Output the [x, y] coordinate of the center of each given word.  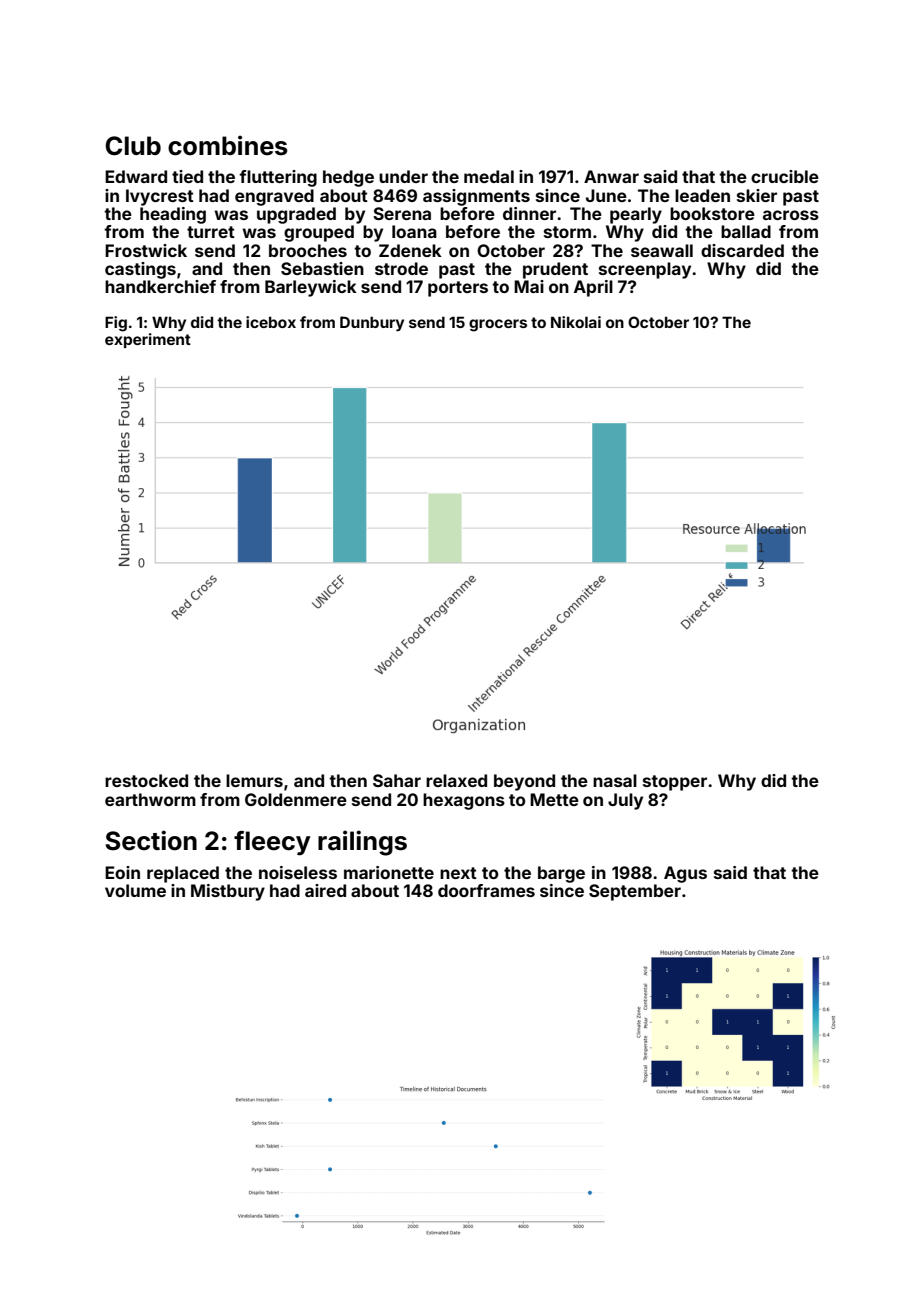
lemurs [254, 780]
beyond [524, 782]
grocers [498, 325]
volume [135, 890]
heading [173, 215]
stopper [675, 783]
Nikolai [576, 322]
